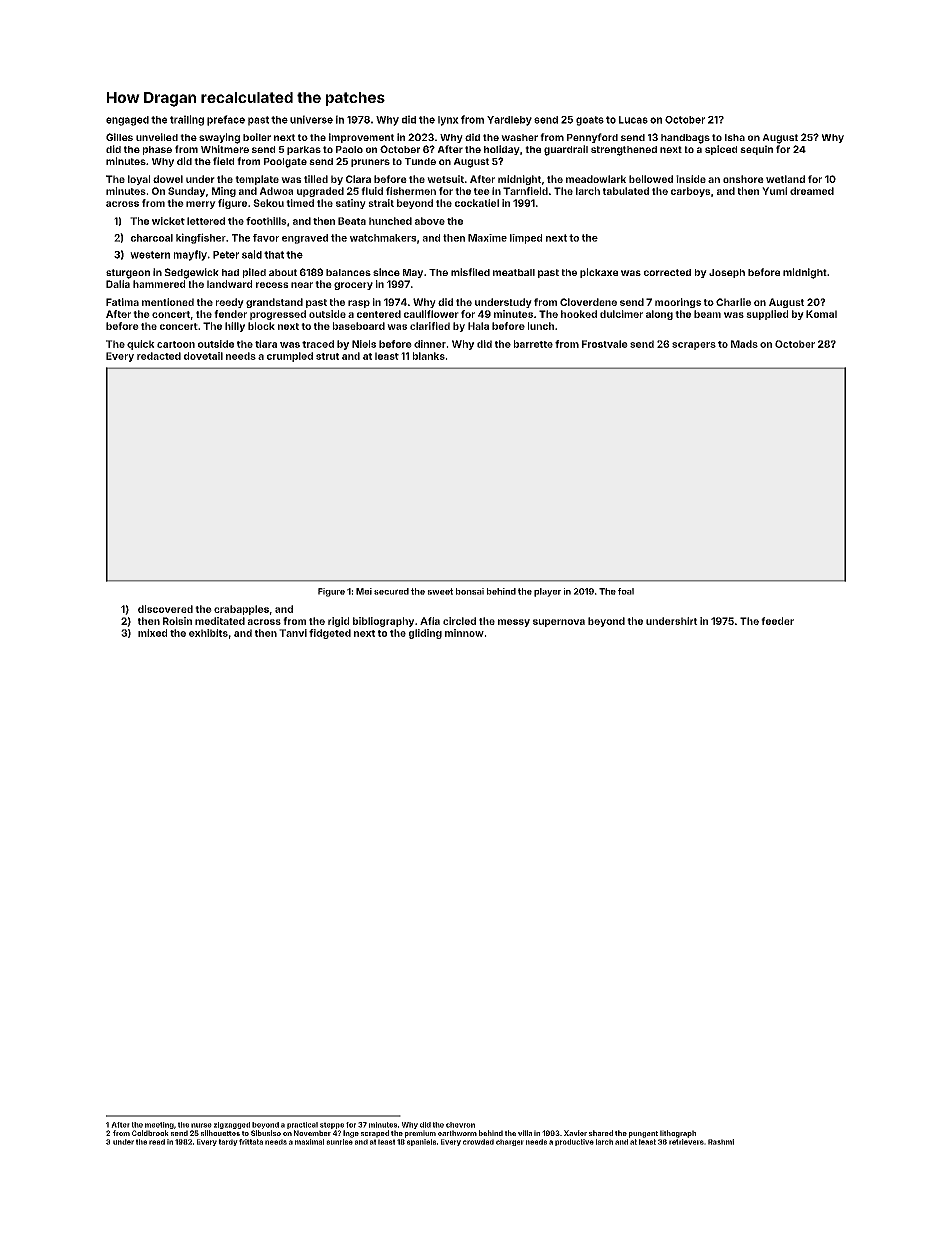 Image resolution: width=952 pixels, height=1233 pixels. What do you see at coordinates (694, 346) in the document?
I see `scrapers` at bounding box center [694, 346].
